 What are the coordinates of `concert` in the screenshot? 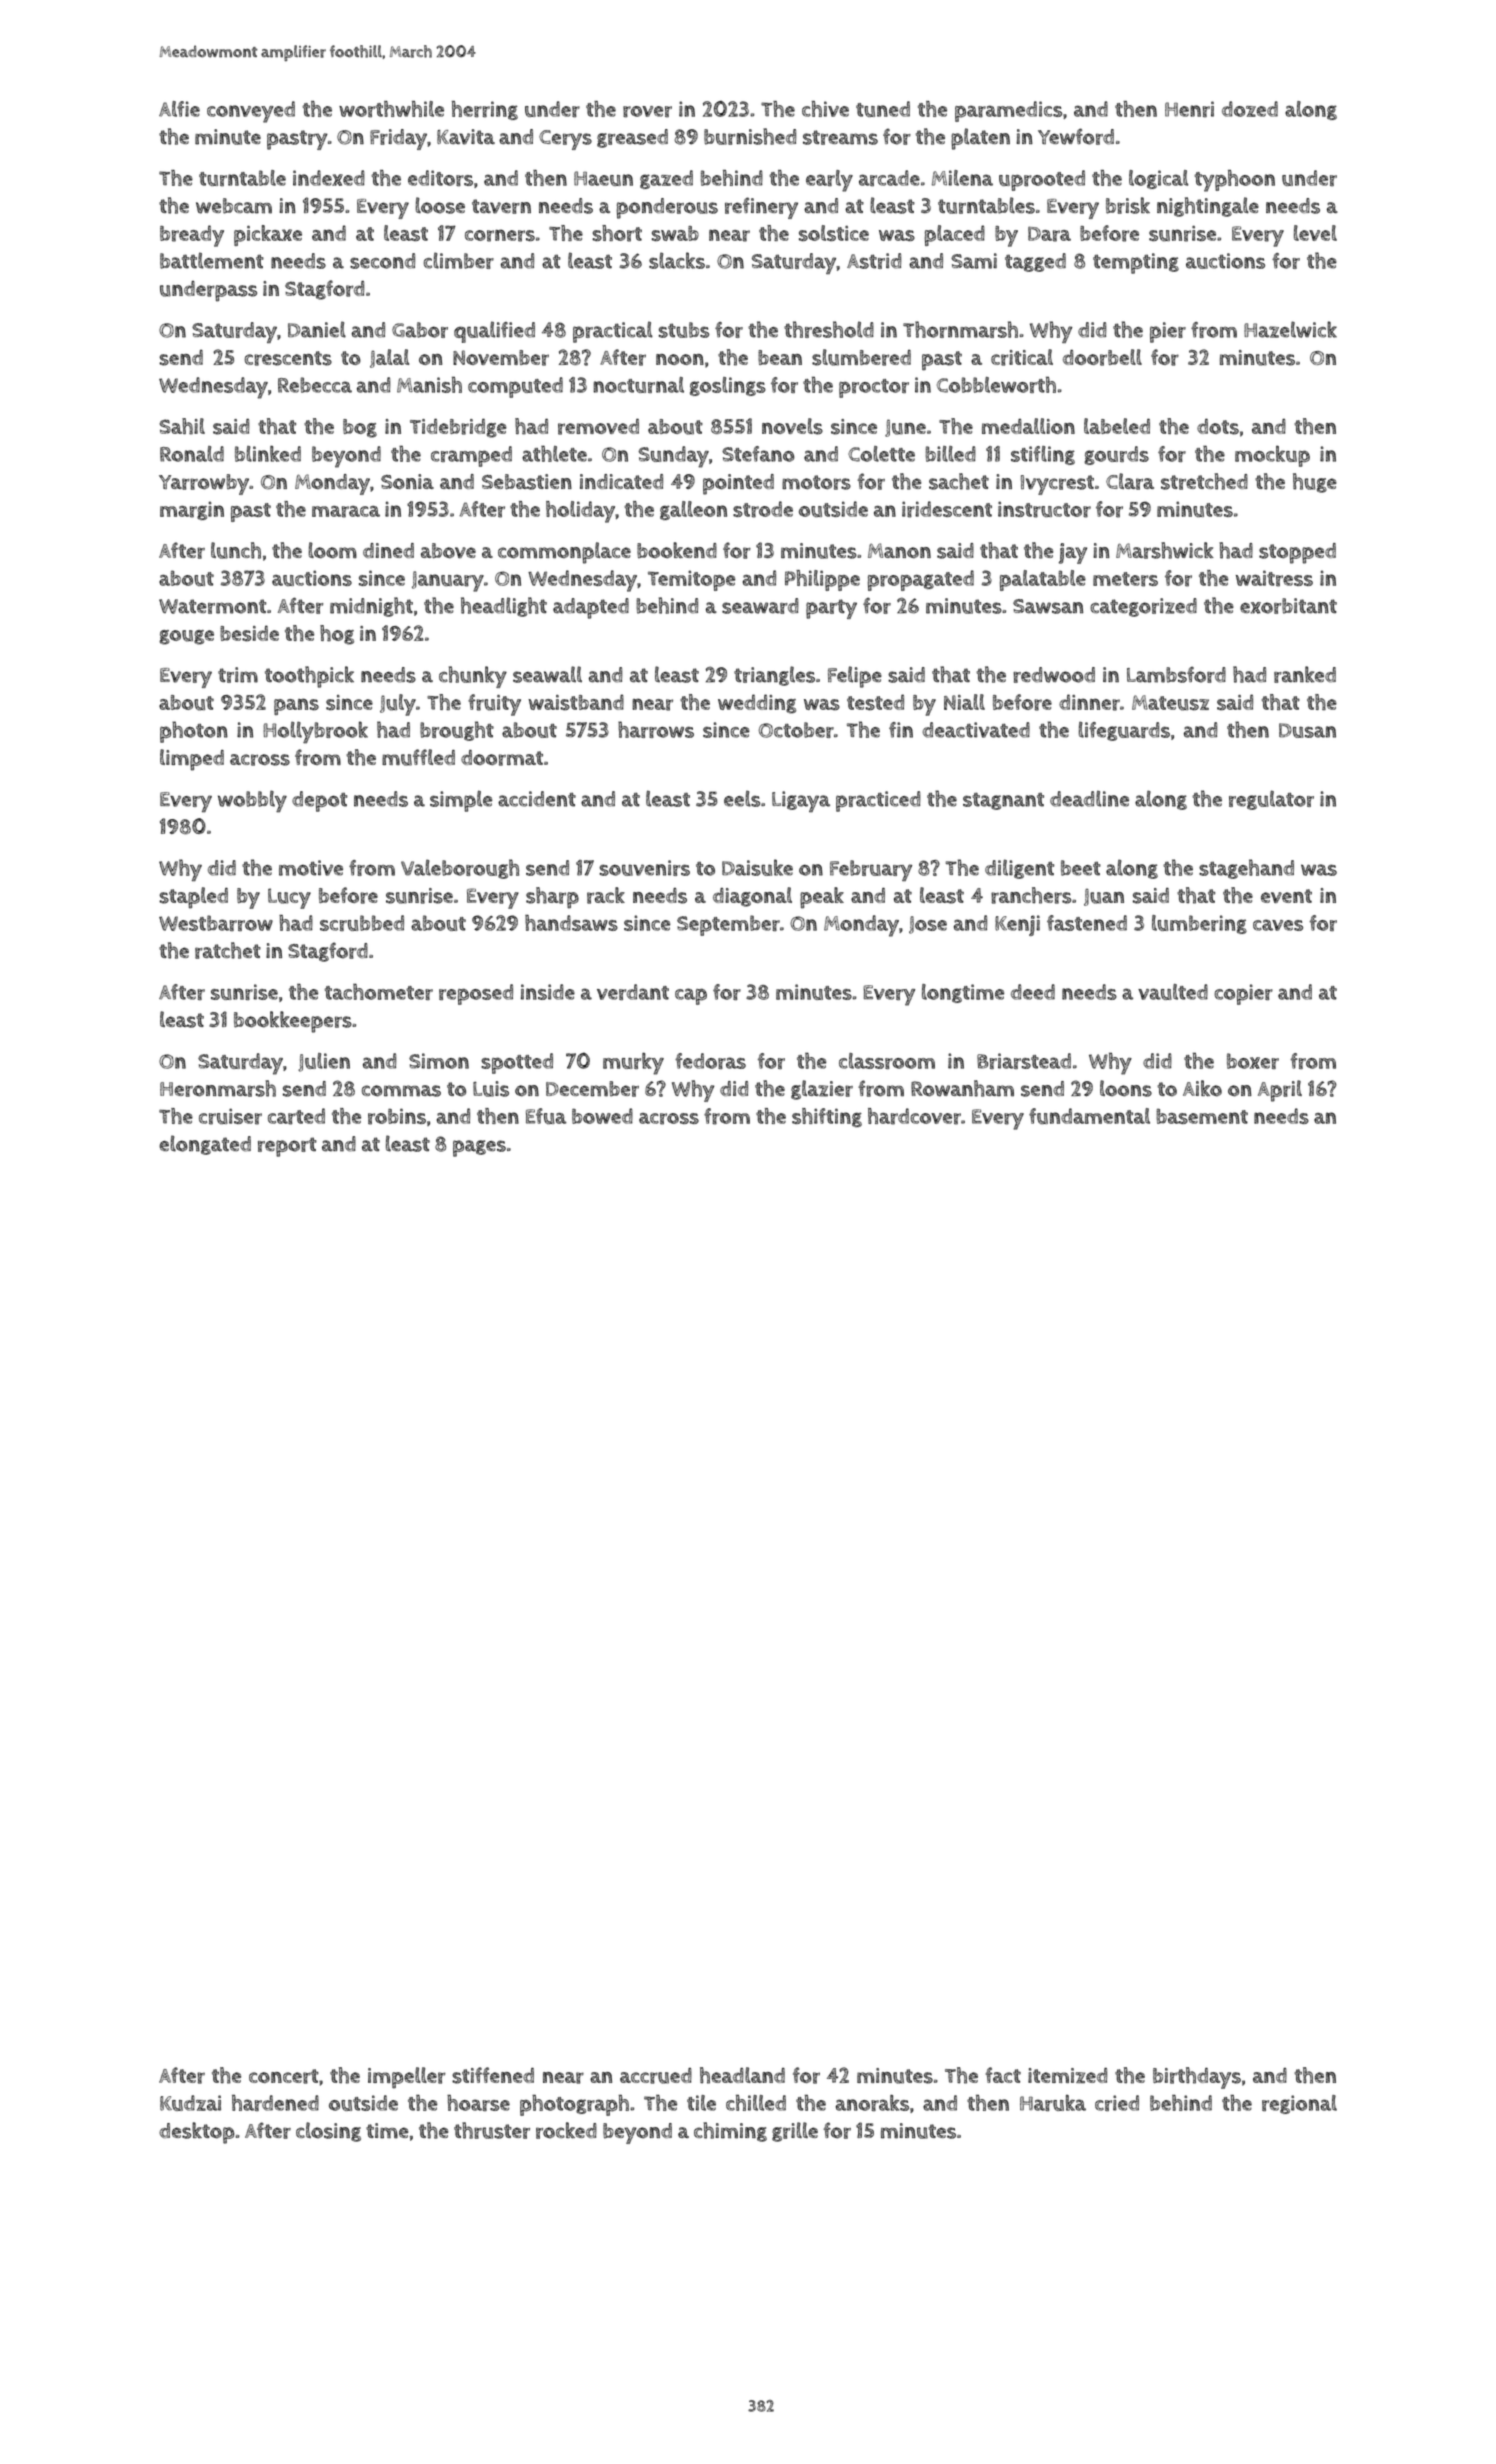 It's located at (284, 2076).
